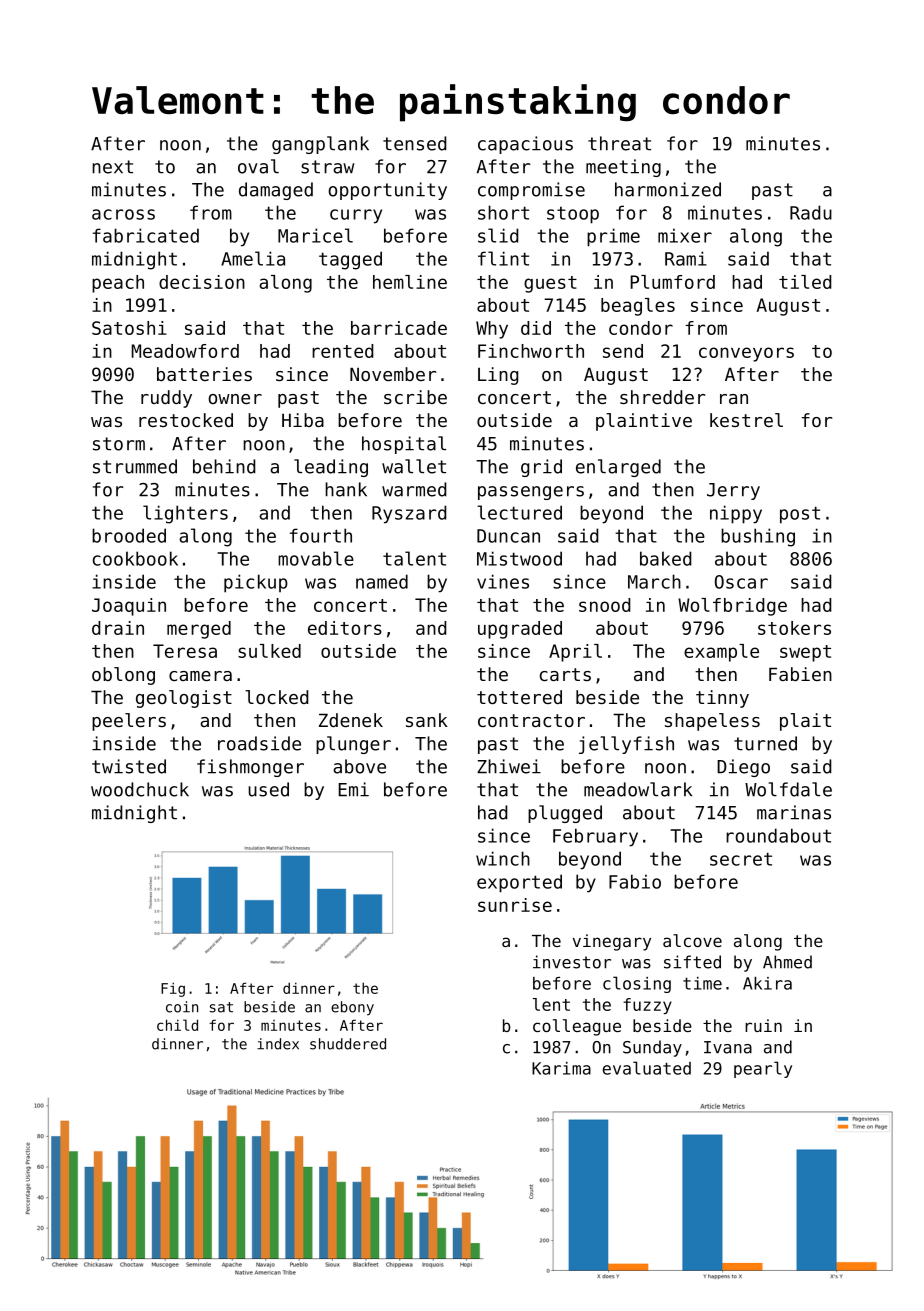 The image size is (924, 1311). Describe the element at coordinates (129, 722) in the document. I see `peelers` at that location.
